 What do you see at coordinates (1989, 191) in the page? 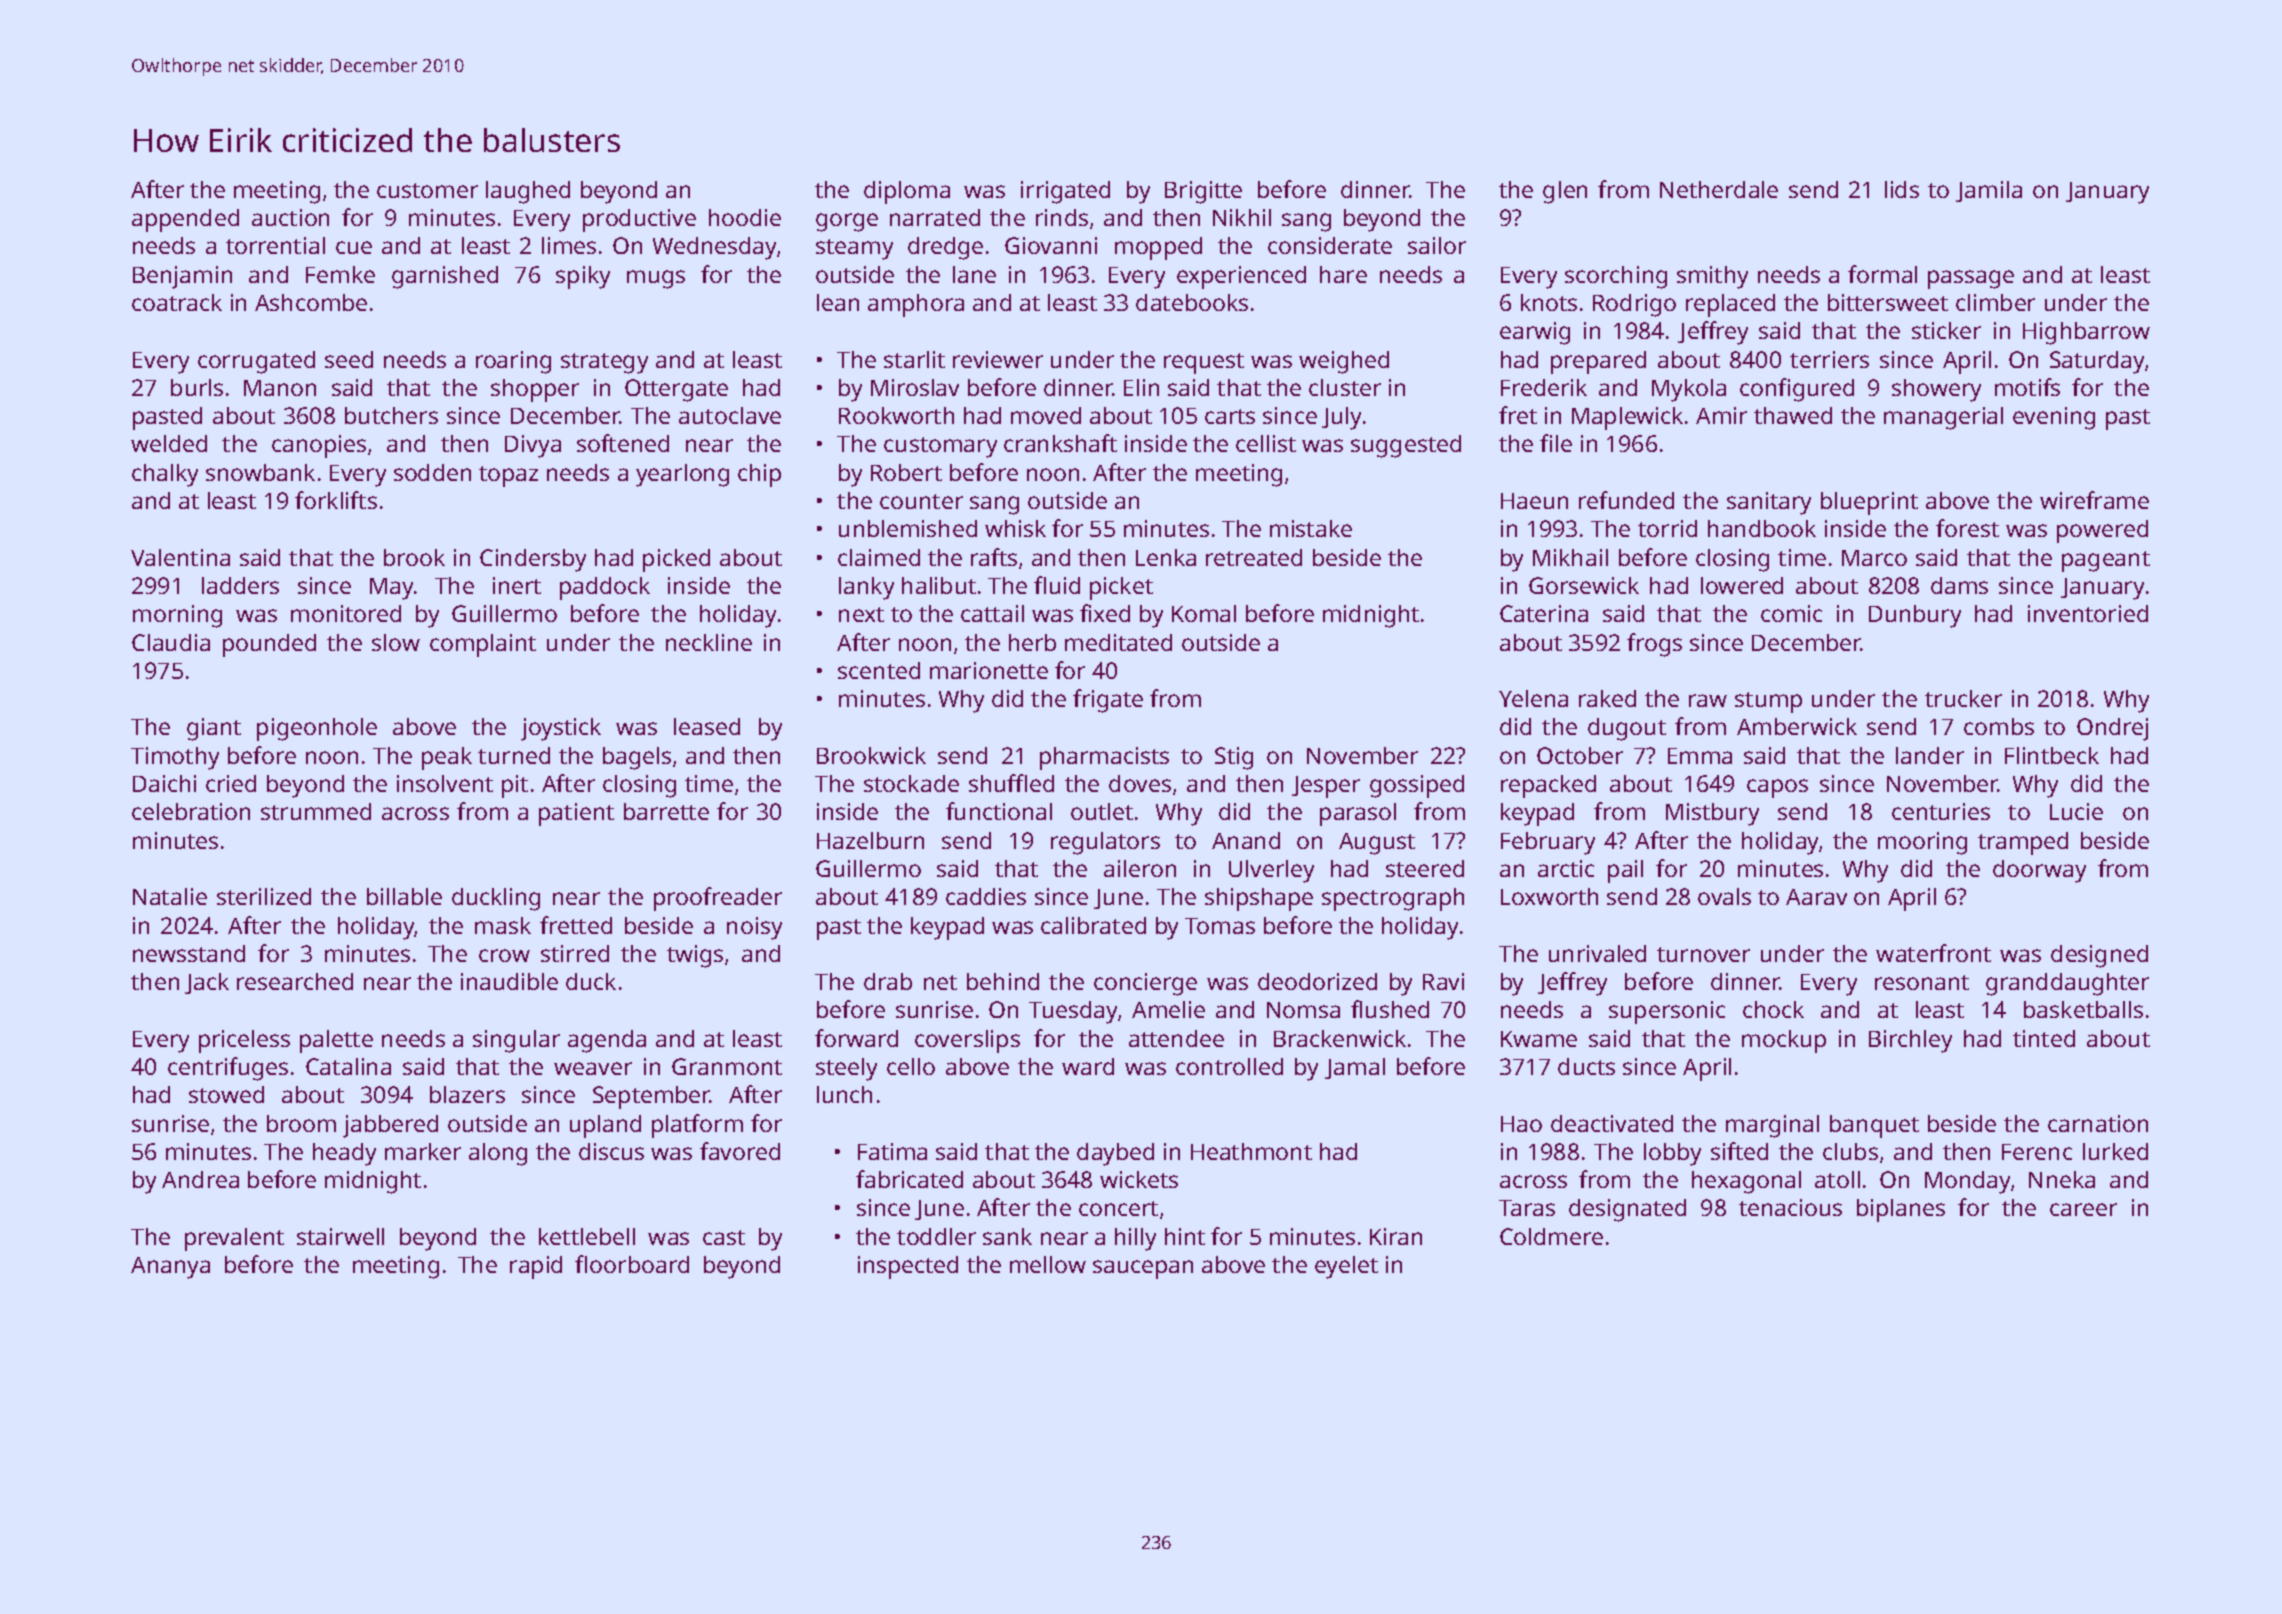
I see `Jamila` at bounding box center [1989, 191].
